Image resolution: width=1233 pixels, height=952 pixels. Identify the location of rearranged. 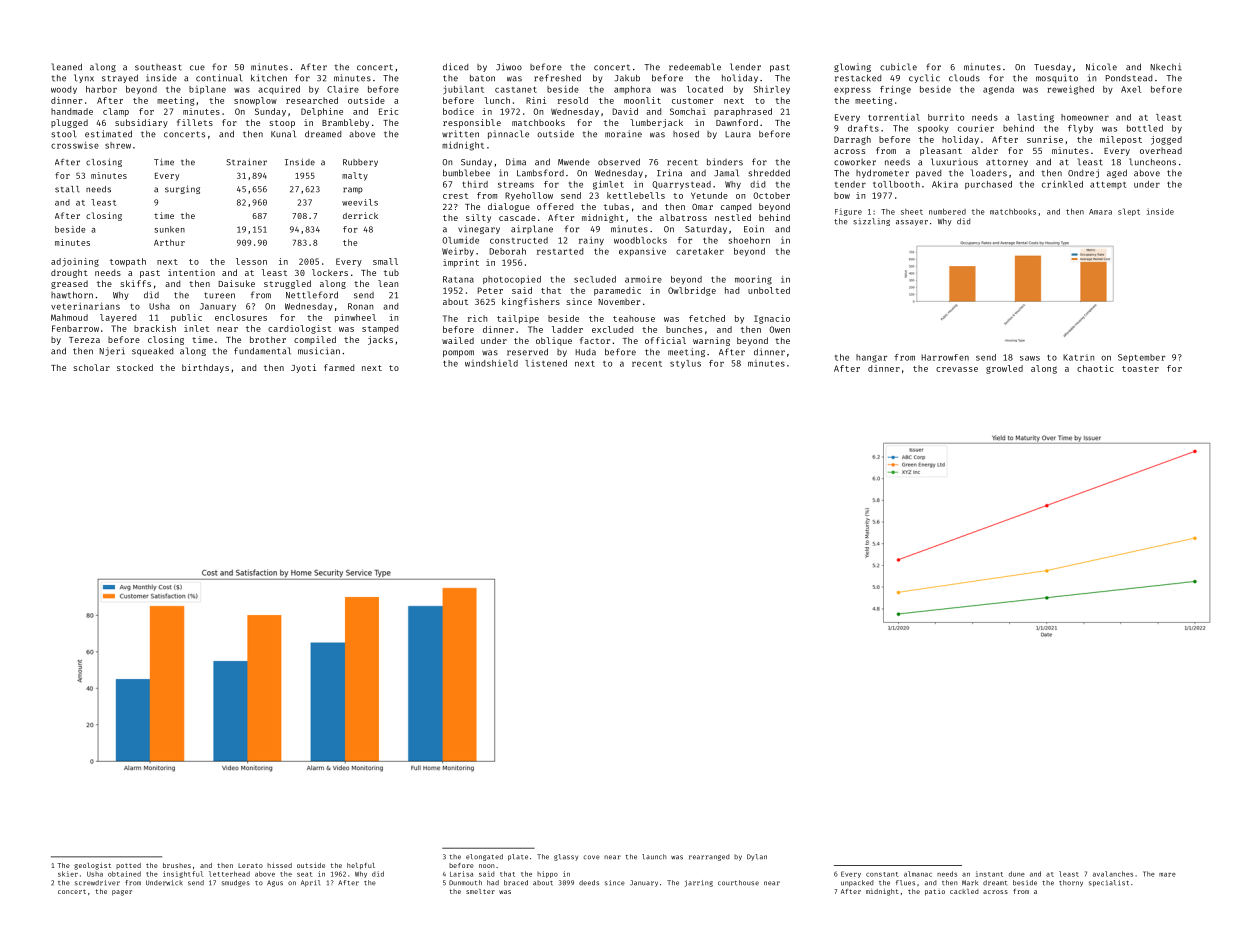
(709, 857).
